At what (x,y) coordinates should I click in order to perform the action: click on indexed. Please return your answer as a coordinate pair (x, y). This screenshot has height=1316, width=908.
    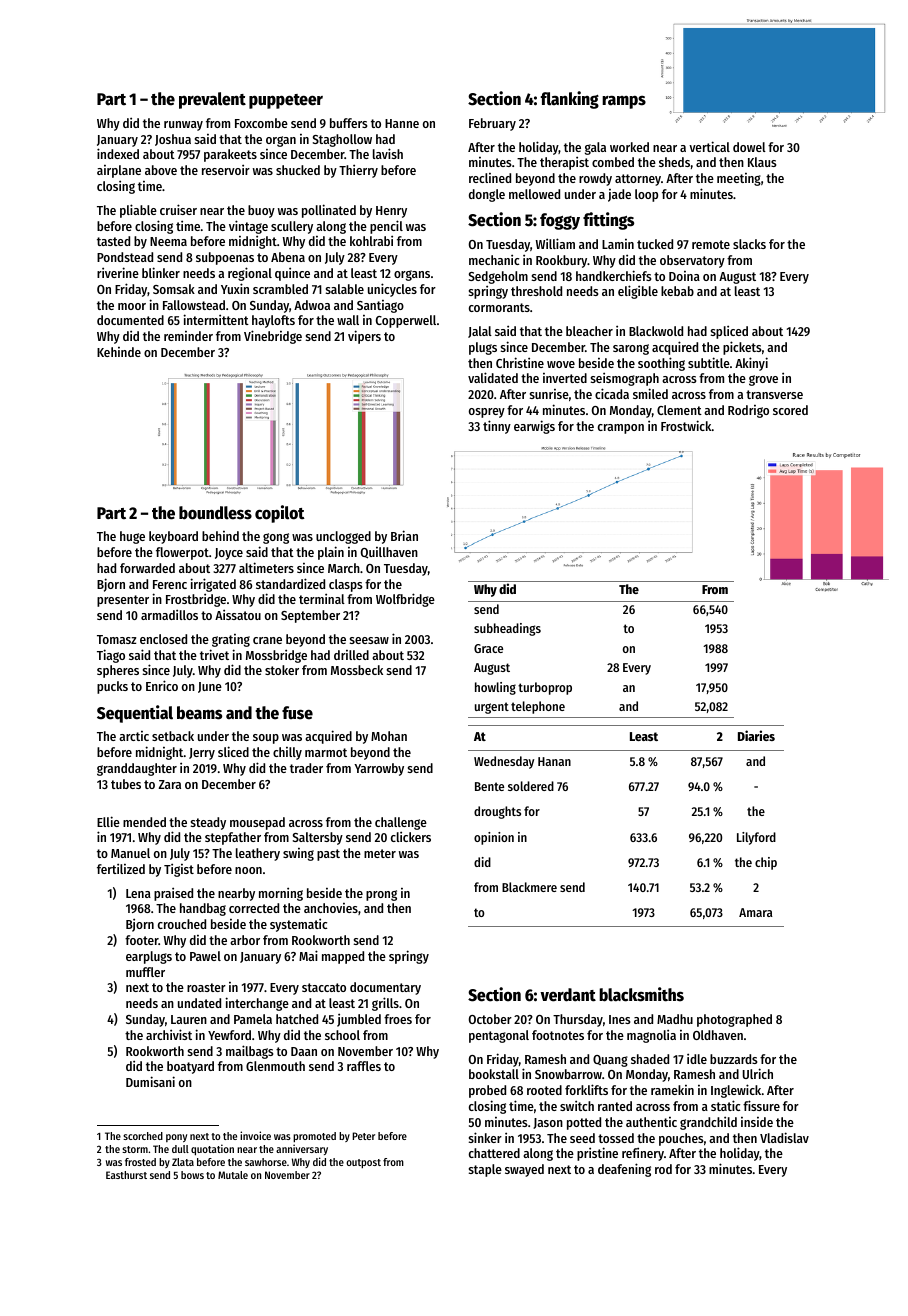
    Looking at the image, I should click on (118, 153).
